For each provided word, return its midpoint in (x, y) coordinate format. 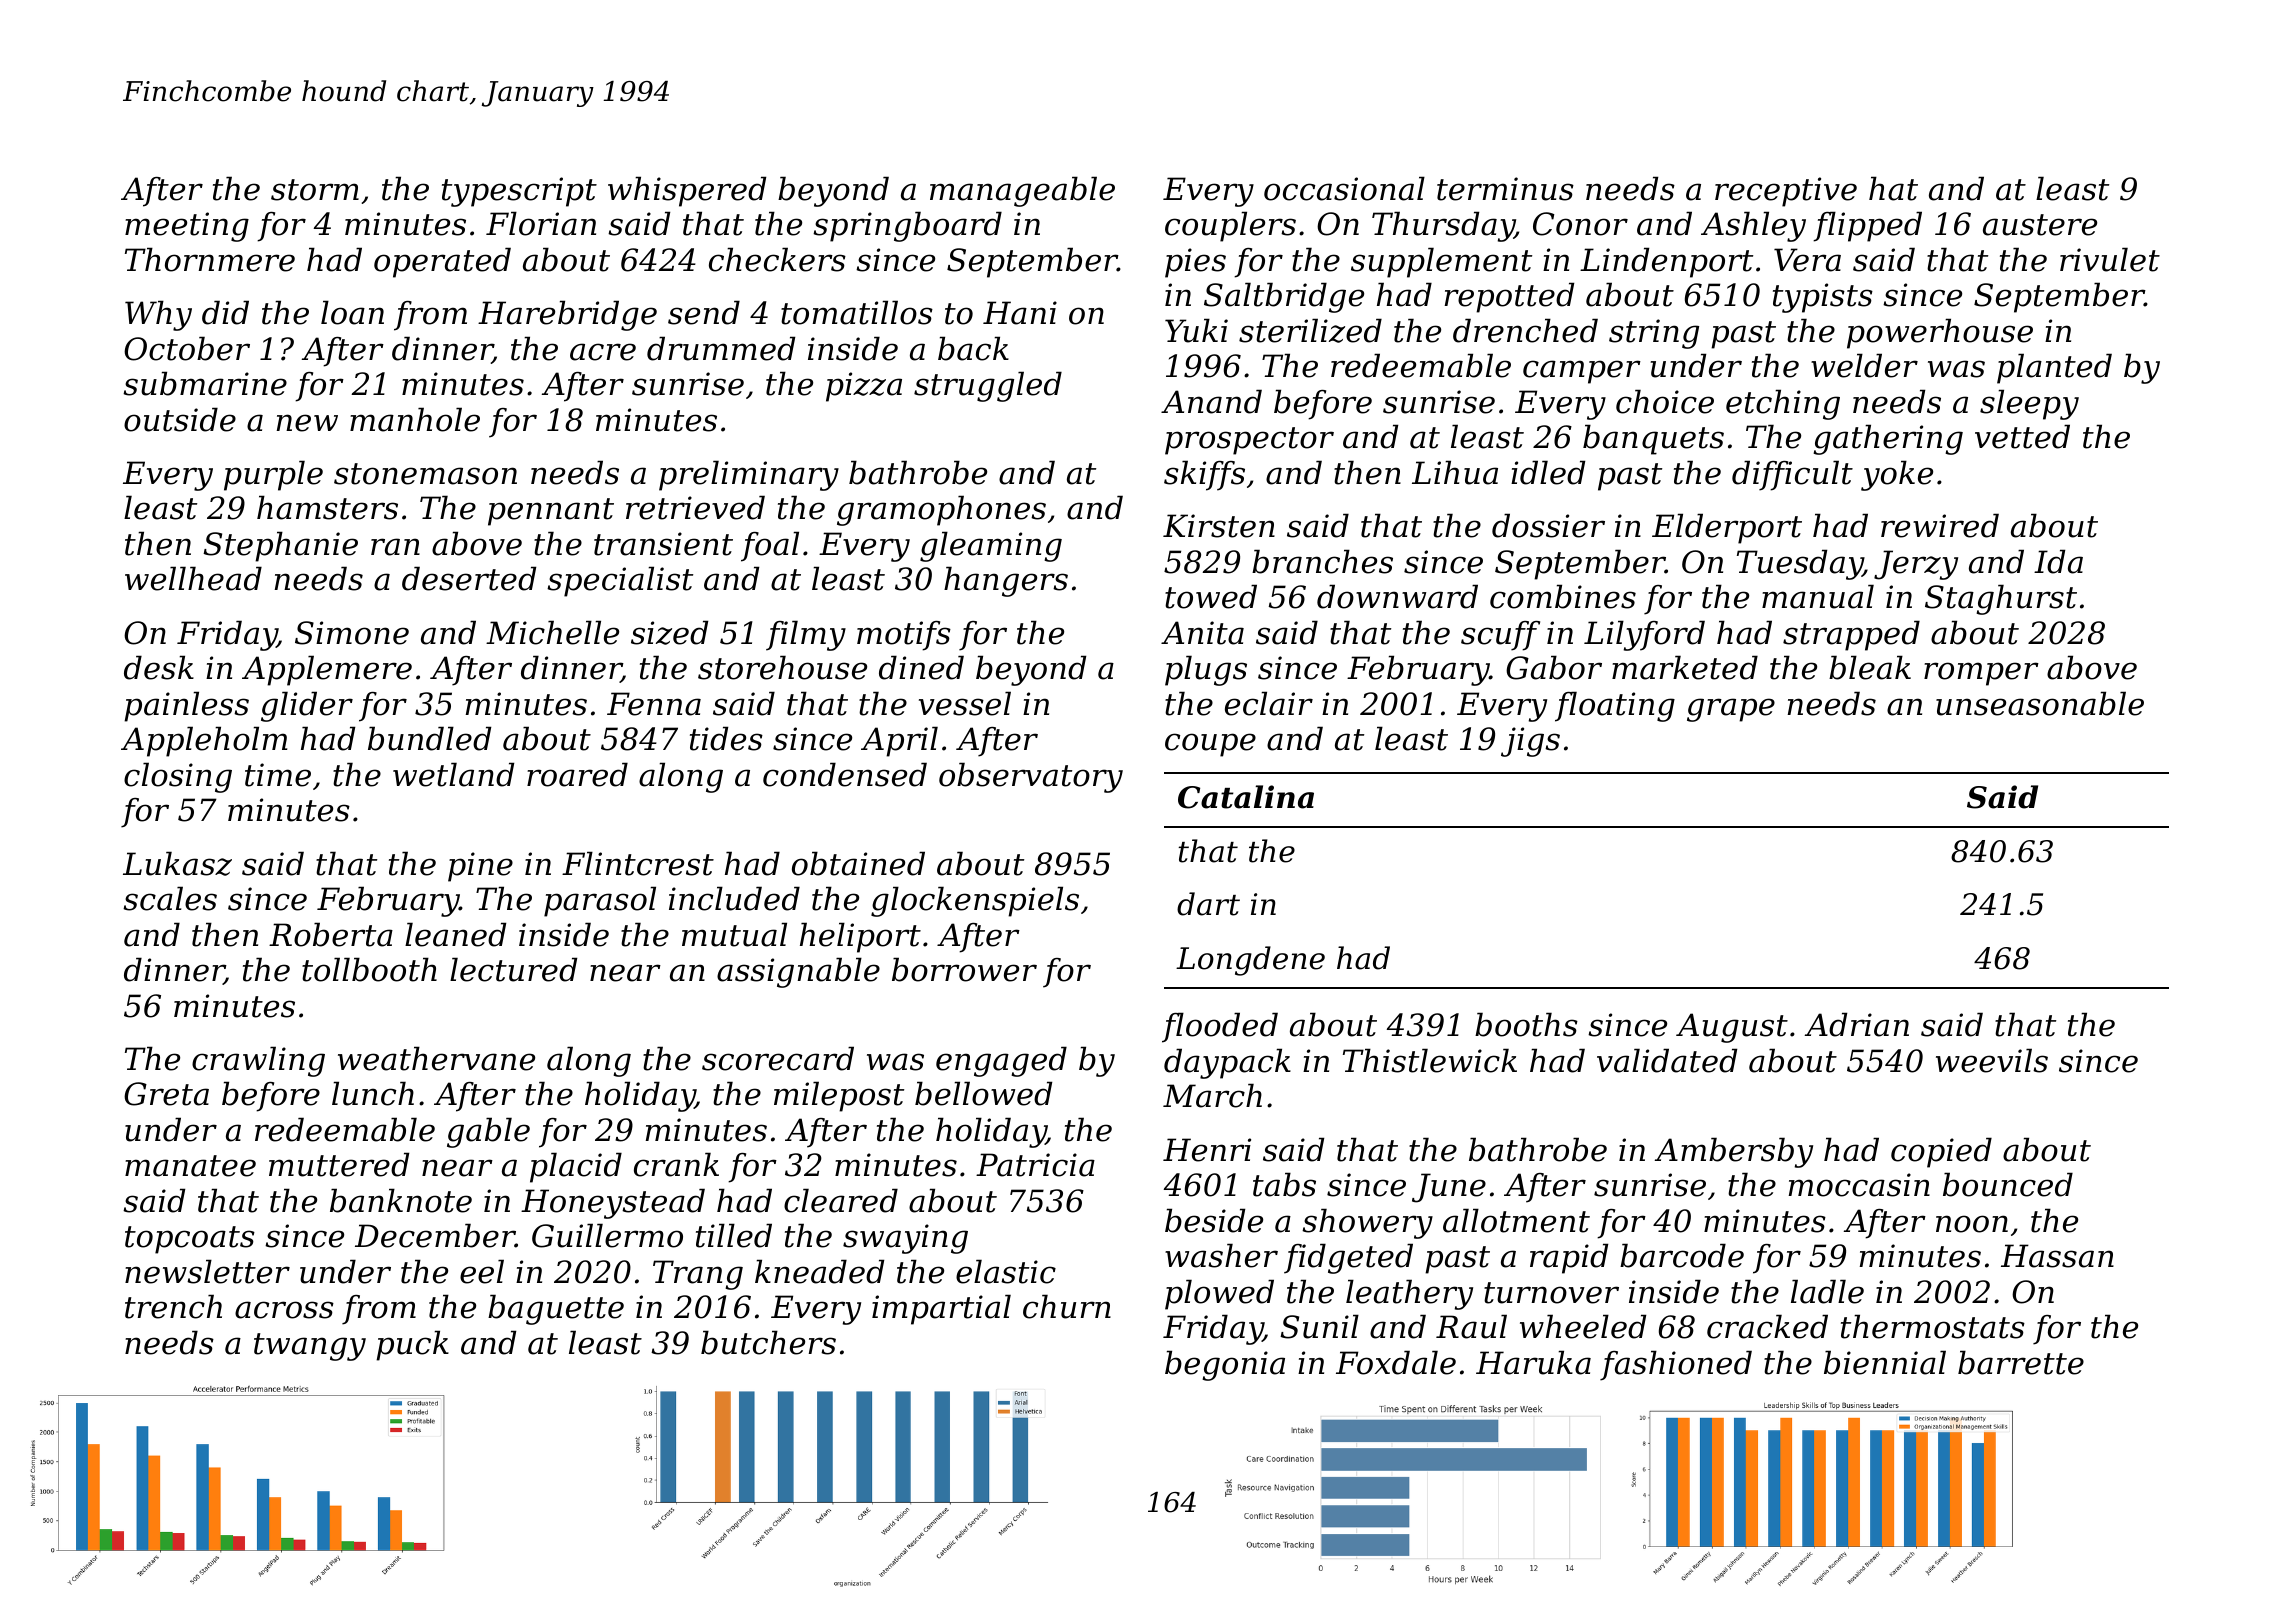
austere (2040, 225)
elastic (1006, 1271)
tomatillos (857, 312)
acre (603, 352)
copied (1941, 1152)
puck (412, 1345)
